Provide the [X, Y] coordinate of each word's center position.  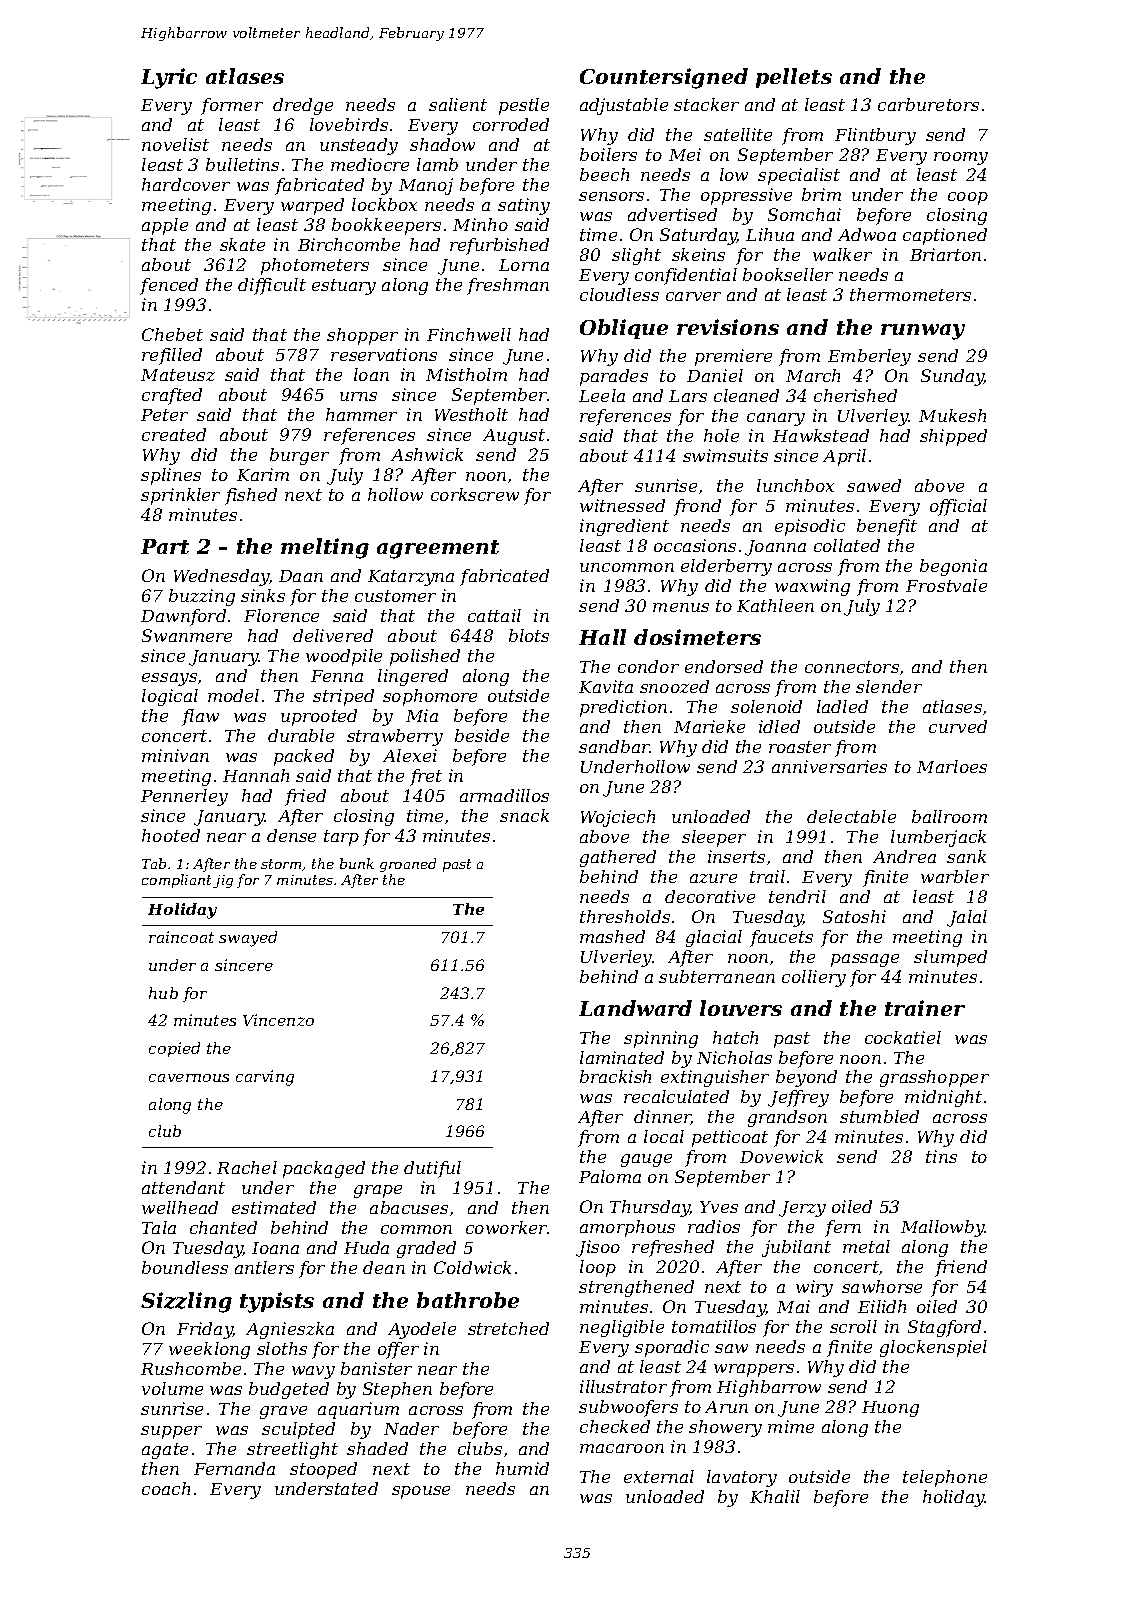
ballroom [949, 816]
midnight [943, 1098]
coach [166, 1488]
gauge [646, 1160]
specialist [799, 176]
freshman [508, 286]
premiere [733, 357]
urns [358, 396]
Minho [480, 224]
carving [265, 1078]
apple [165, 226]
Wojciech [618, 818]
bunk [357, 863]
